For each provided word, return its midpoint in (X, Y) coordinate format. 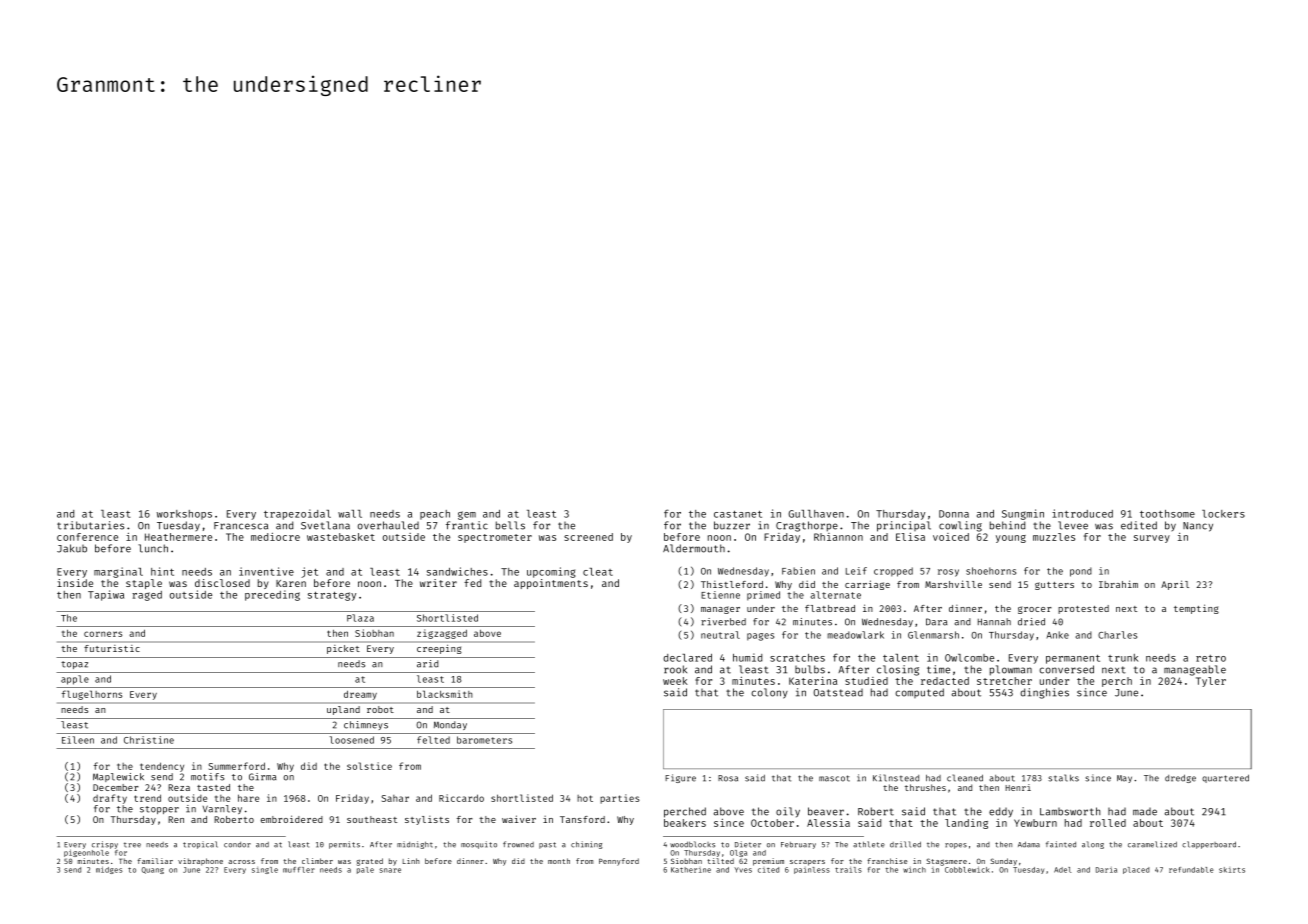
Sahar (395, 798)
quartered (1225, 778)
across (241, 862)
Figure (680, 778)
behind (1007, 525)
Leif (856, 571)
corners (103, 634)
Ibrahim (1118, 584)
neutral (720, 635)
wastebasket (341, 537)
